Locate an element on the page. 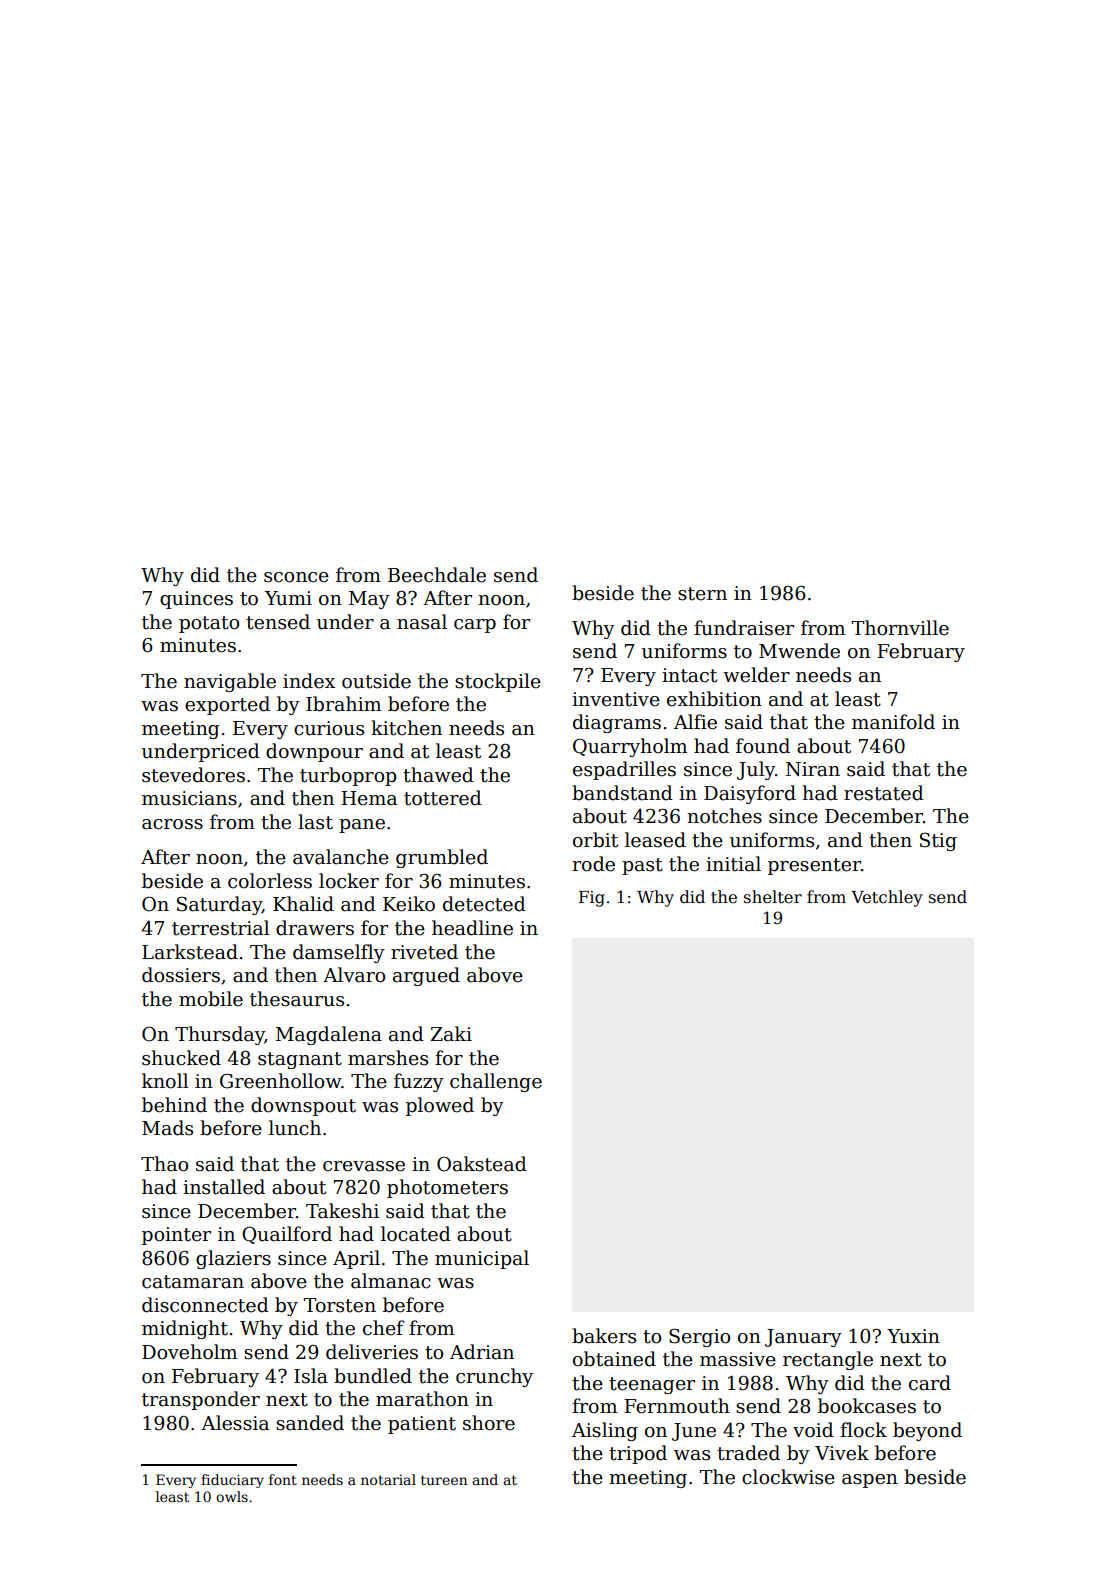 Image resolution: width=1115 pixels, height=1584 pixels. argued is located at coordinates (426, 976).
